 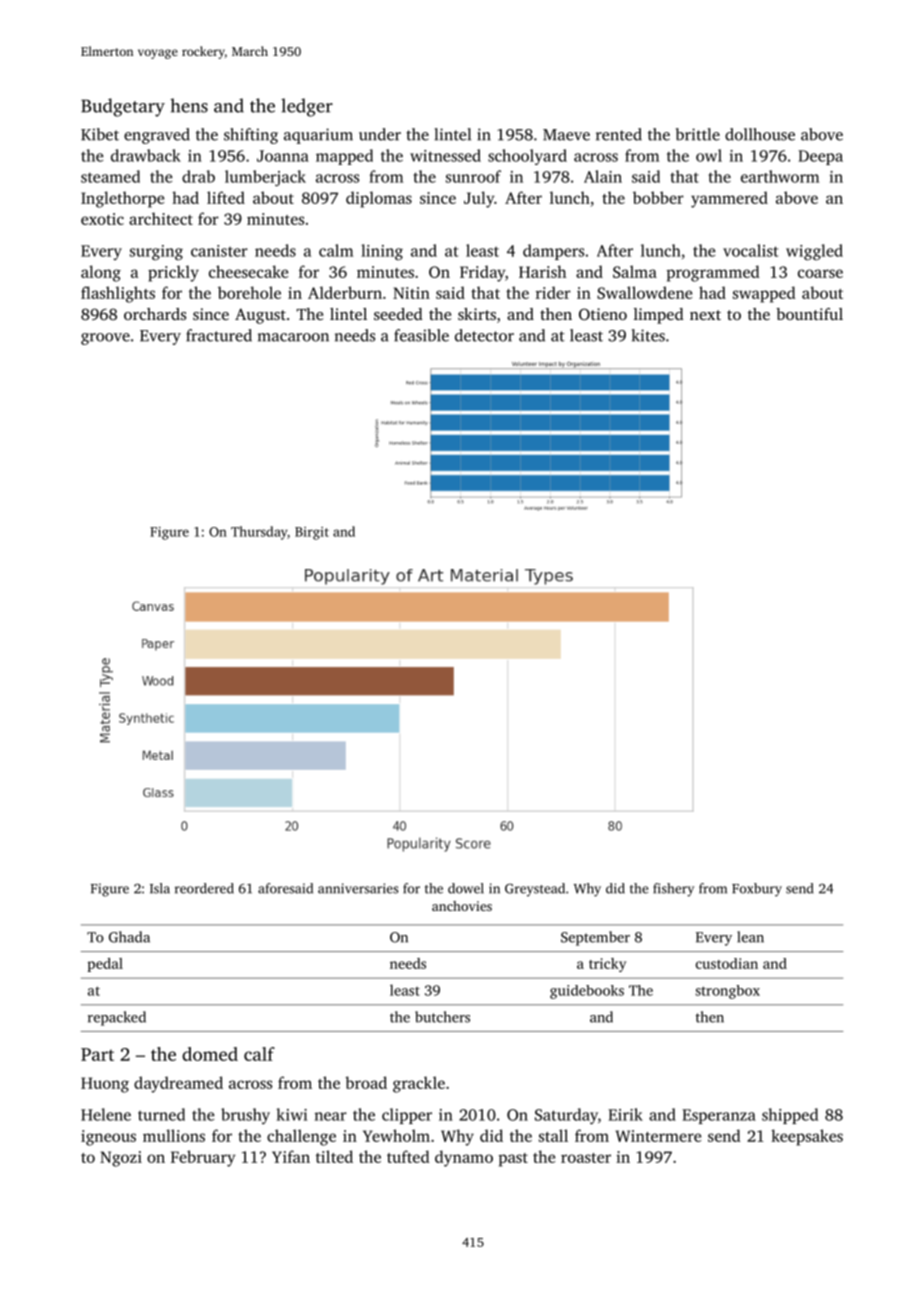 What do you see at coordinates (757, 890) in the screenshot?
I see `Foxbury` at bounding box center [757, 890].
